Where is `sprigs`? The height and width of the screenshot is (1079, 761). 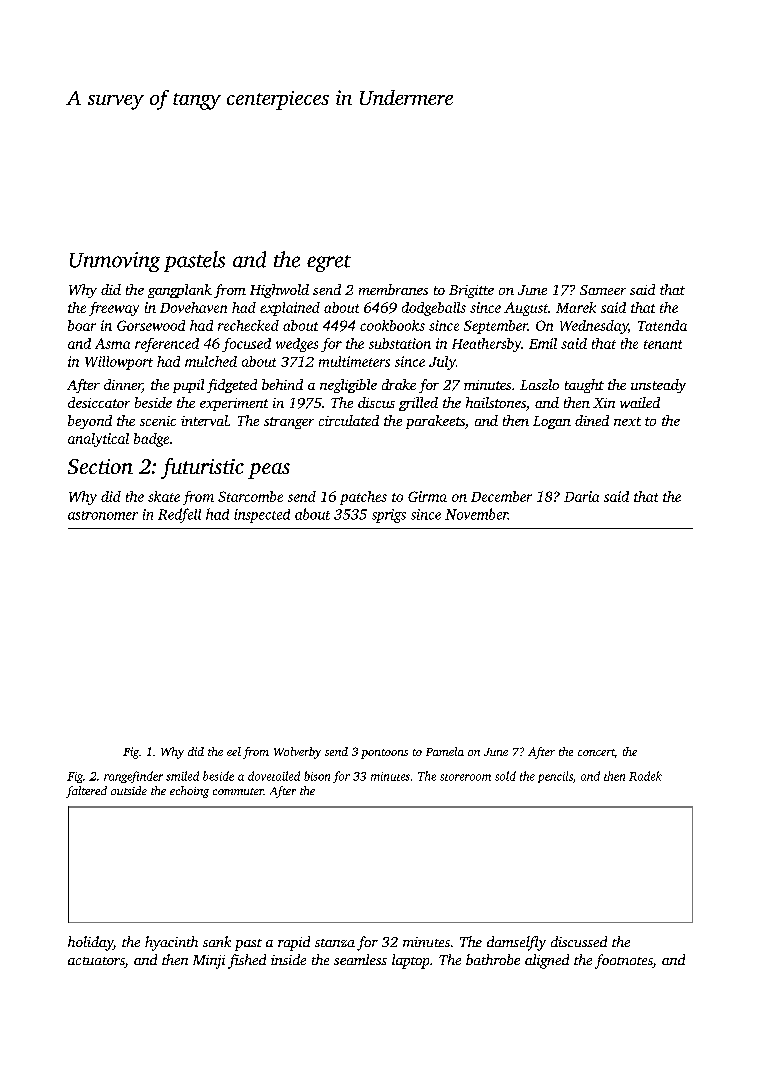
sprigs is located at coordinates (389, 516).
